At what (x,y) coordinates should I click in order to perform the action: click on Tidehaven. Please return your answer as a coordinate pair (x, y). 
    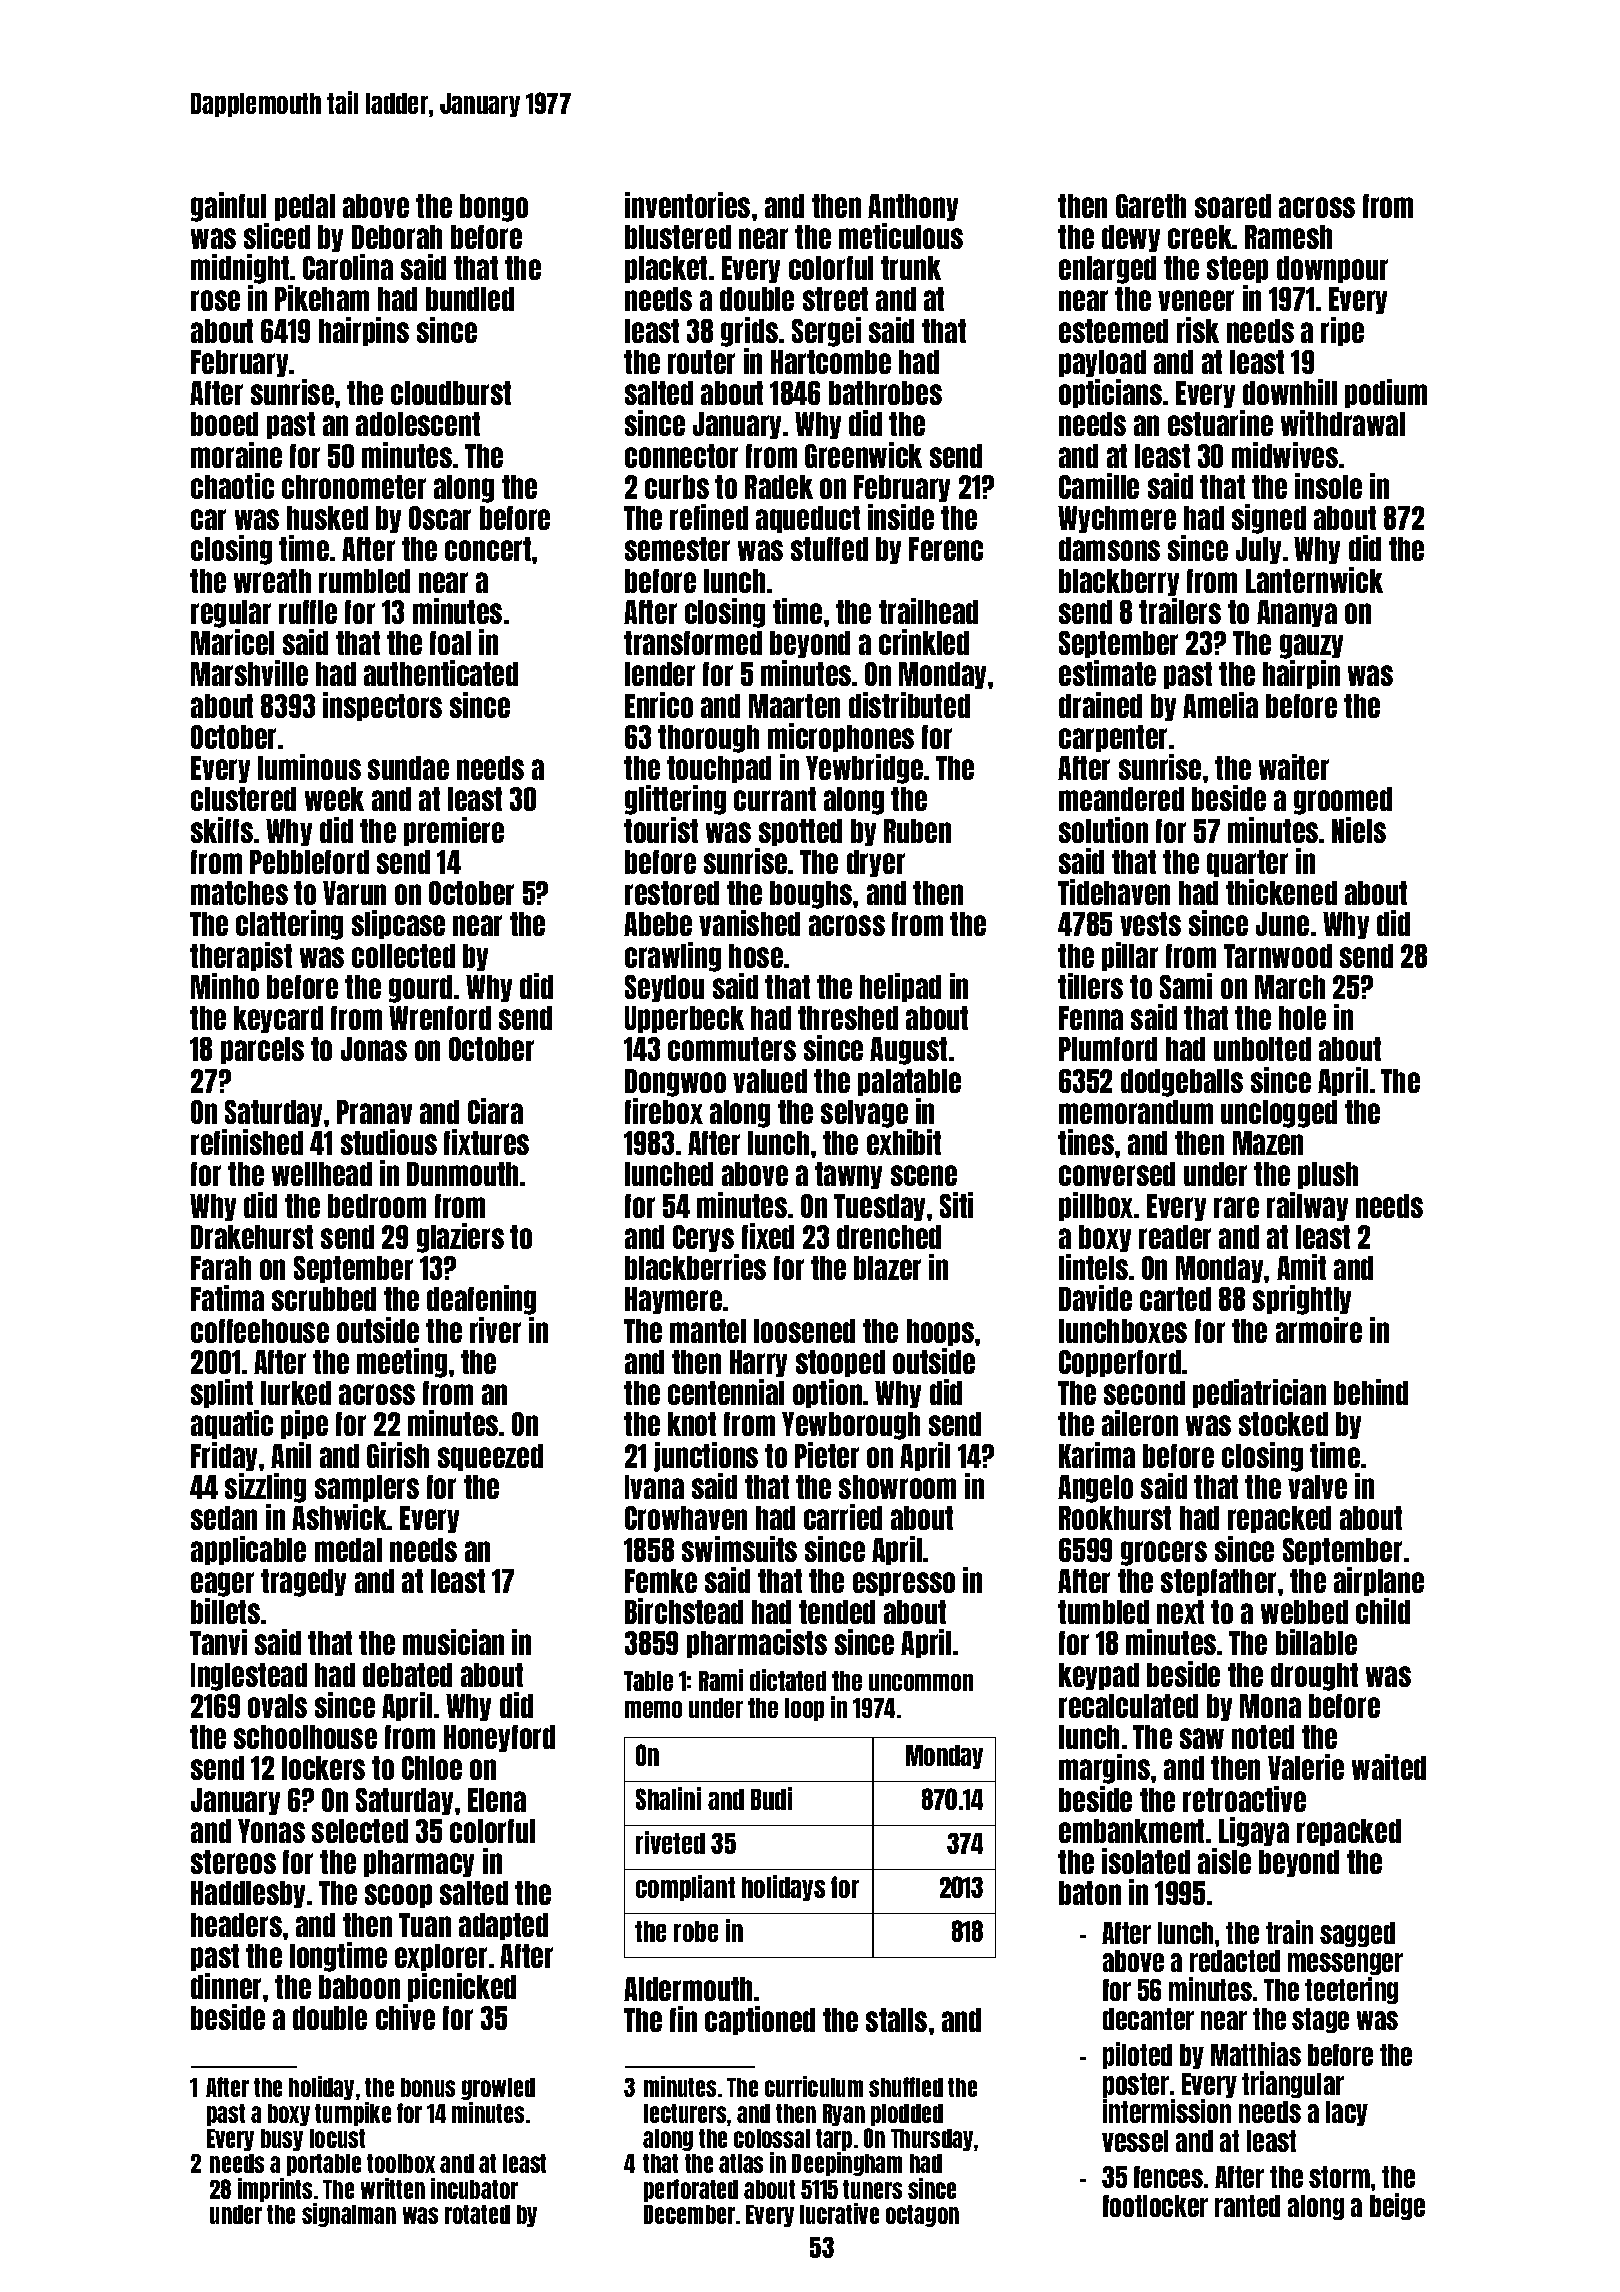
    Looking at the image, I should click on (1114, 892).
